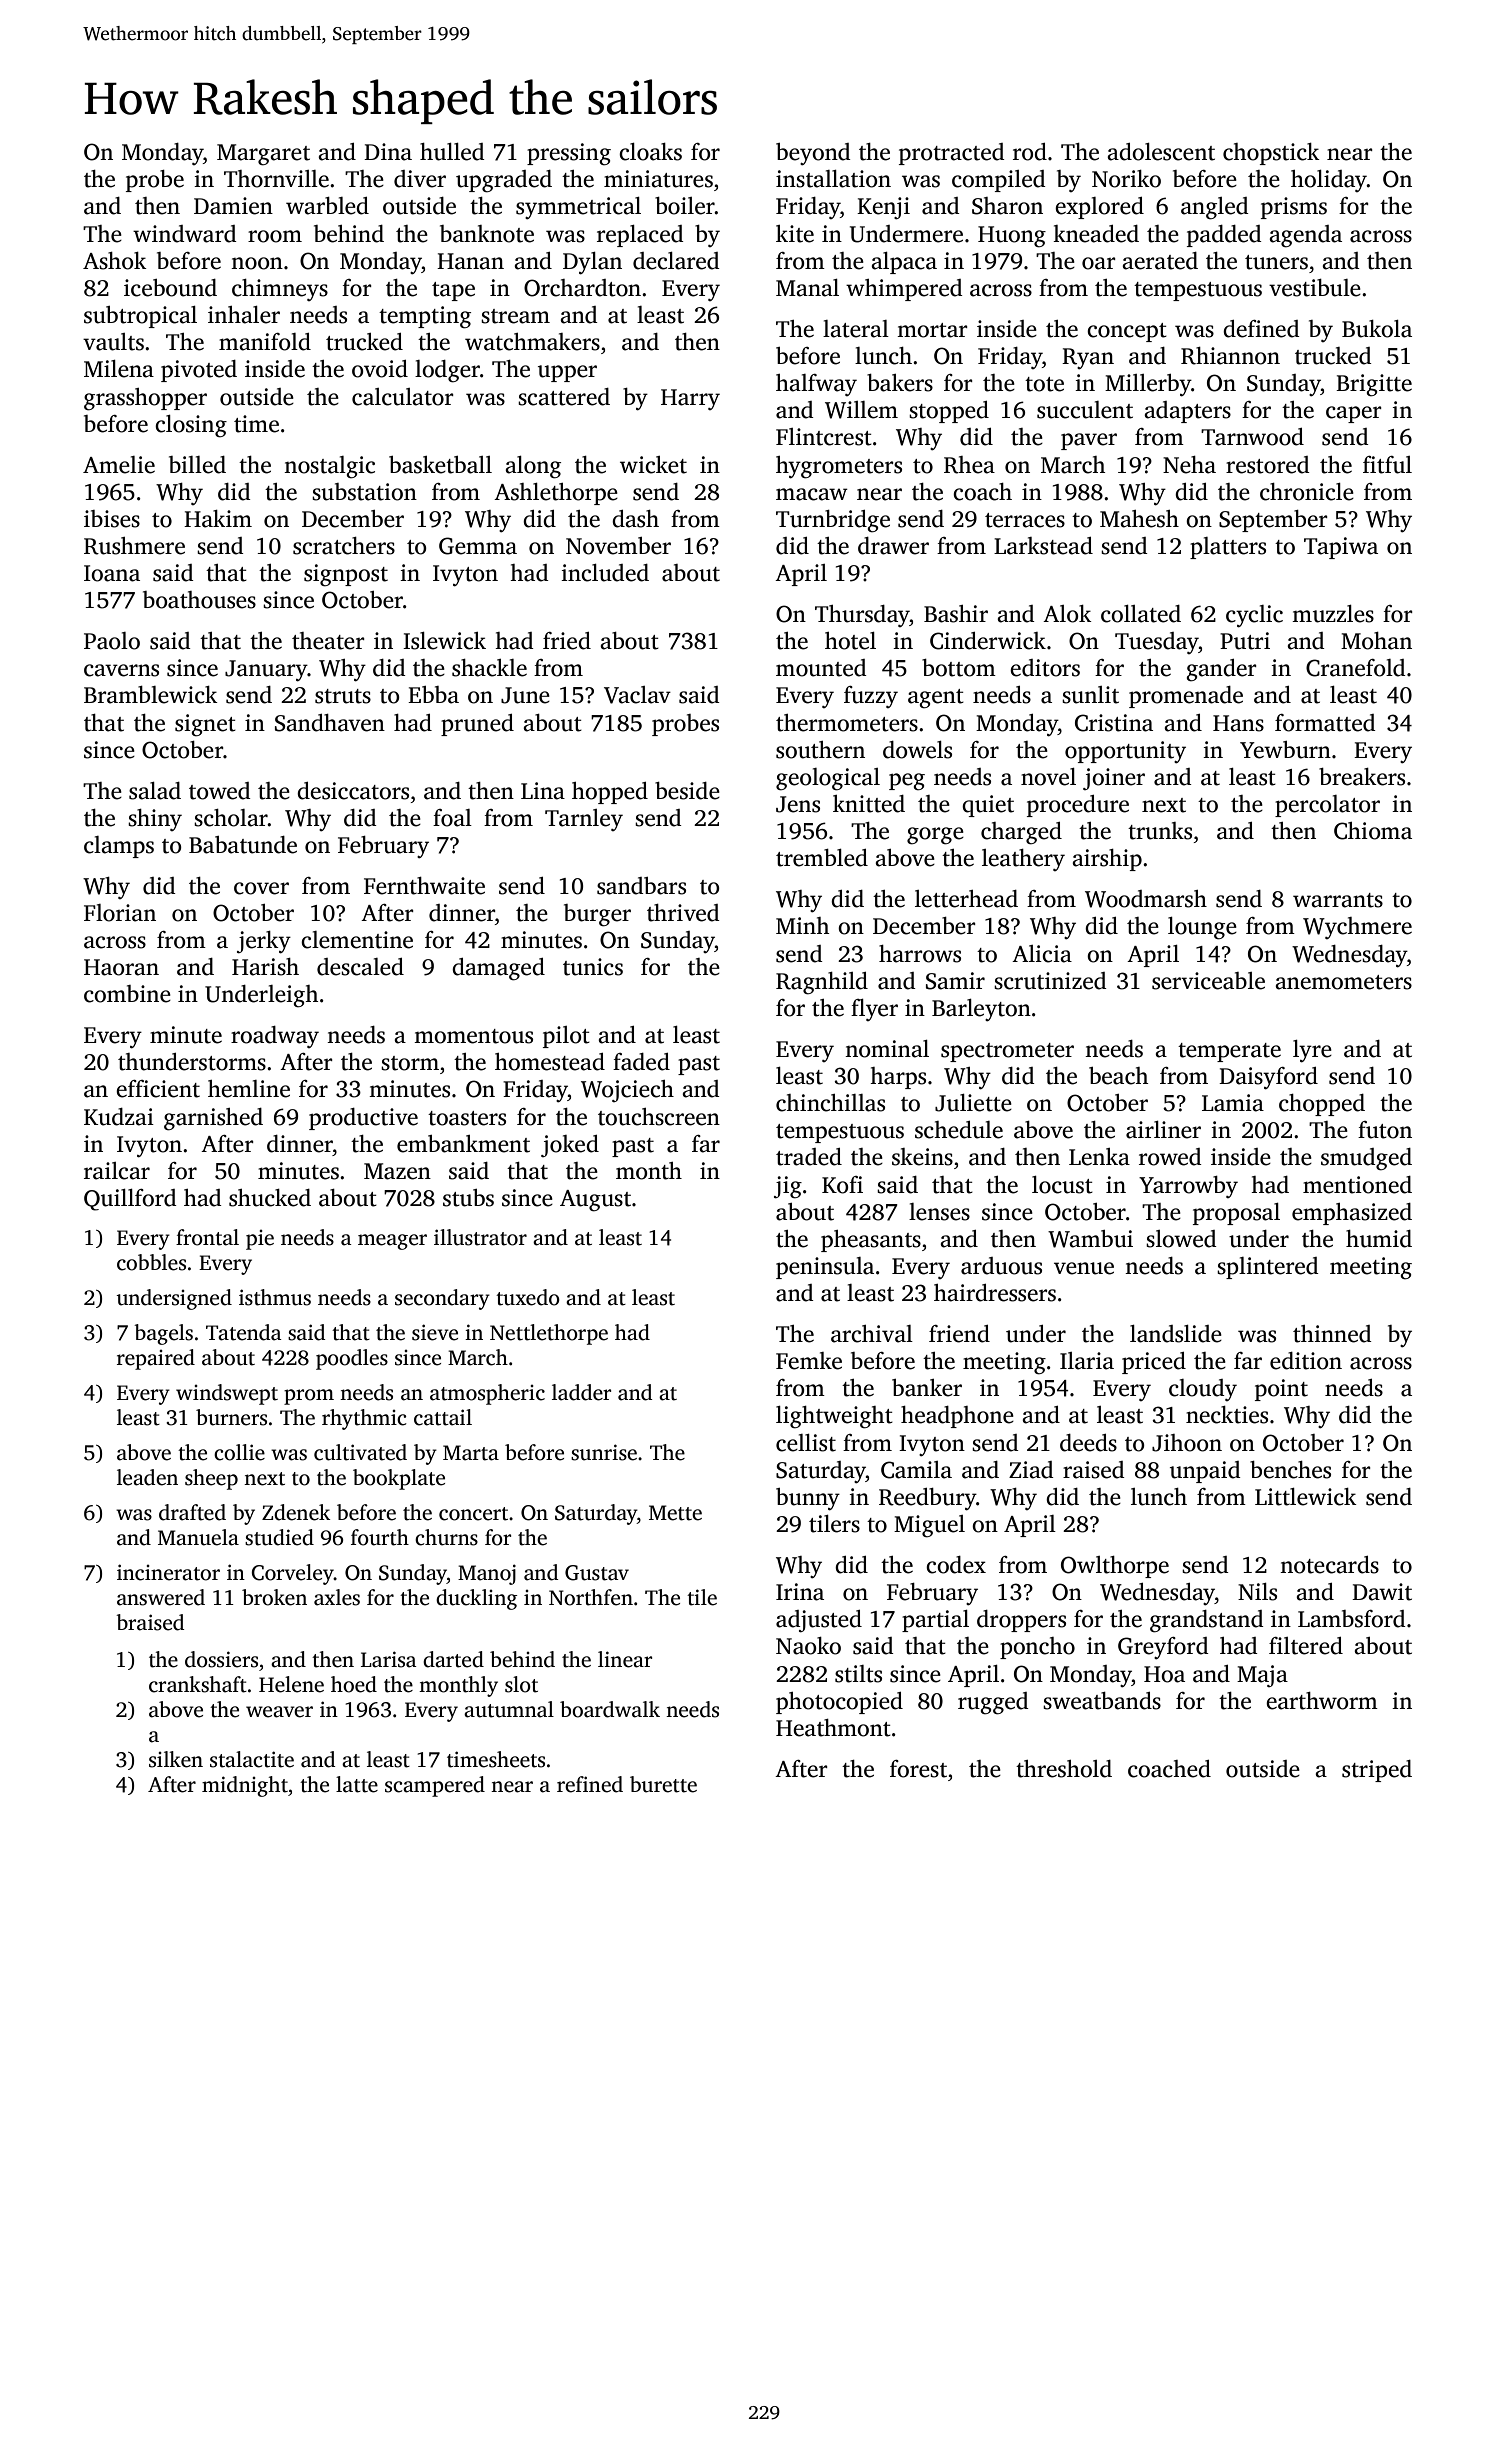 The image size is (1496, 2464). I want to click on touchscreen, so click(659, 1117).
